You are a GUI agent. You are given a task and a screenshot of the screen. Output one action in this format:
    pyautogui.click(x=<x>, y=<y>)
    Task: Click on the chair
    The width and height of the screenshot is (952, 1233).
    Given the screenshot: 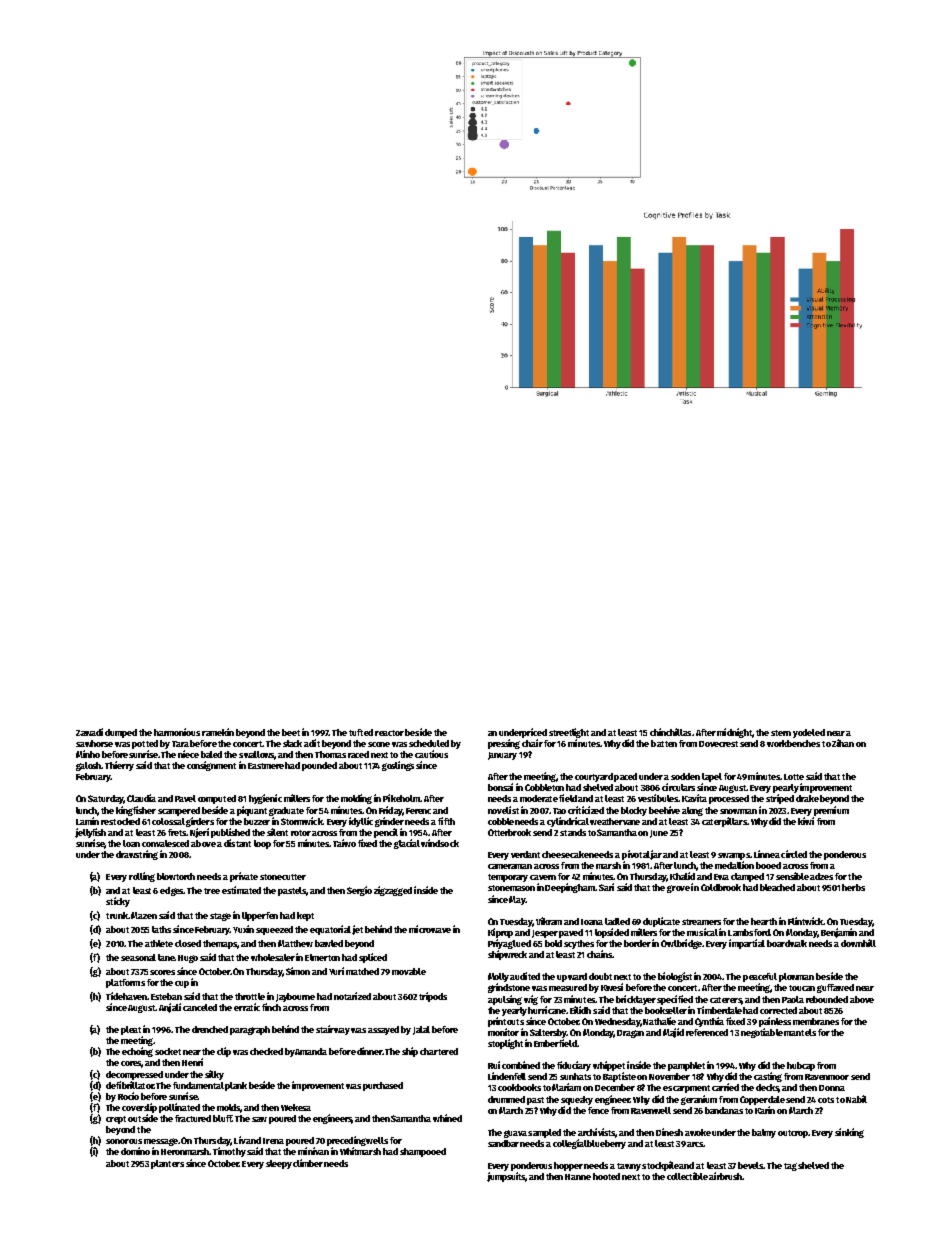 What is the action you would take?
    pyautogui.click(x=532, y=743)
